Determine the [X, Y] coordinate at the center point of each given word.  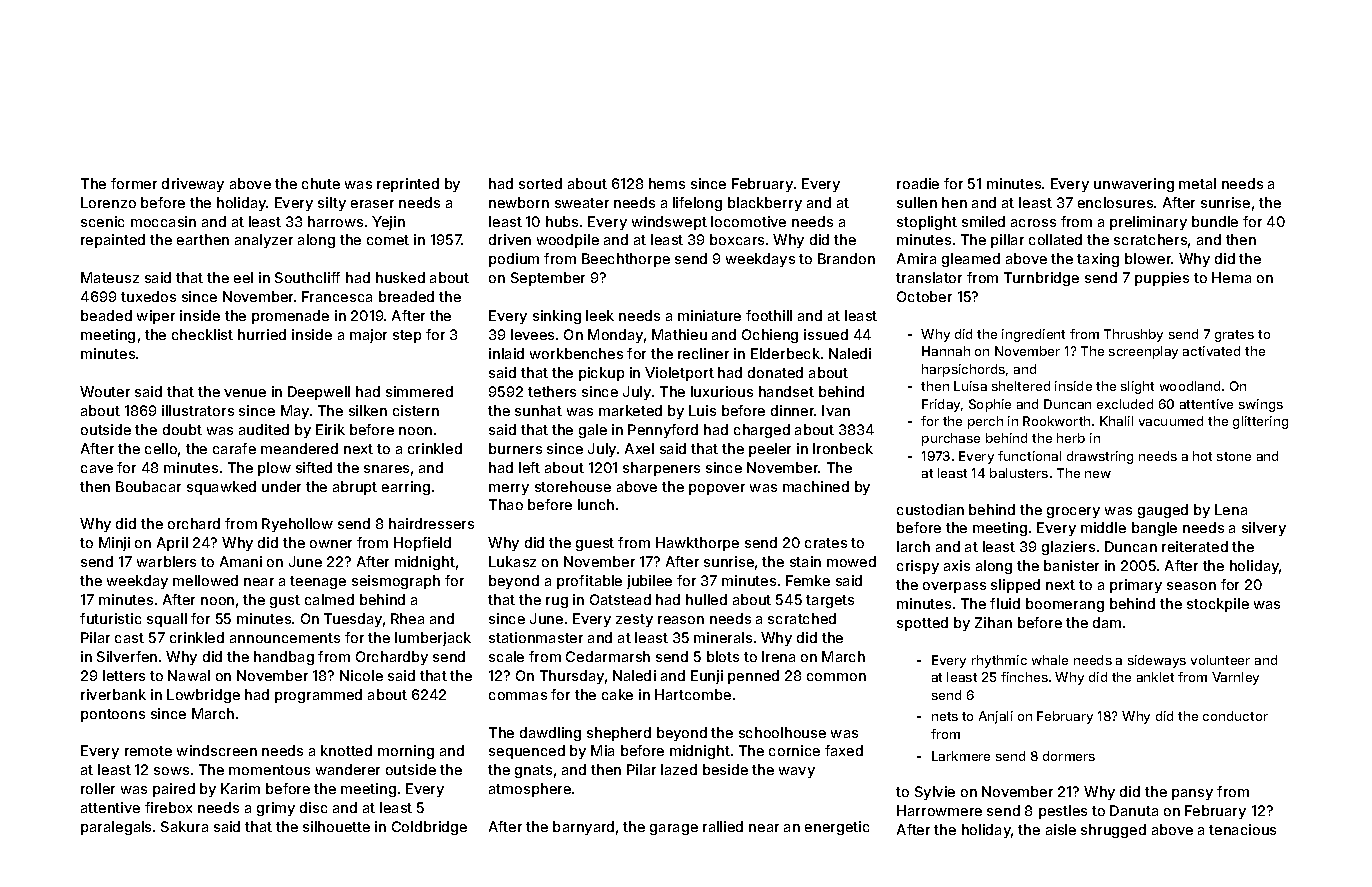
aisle [1061, 829]
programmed [318, 696]
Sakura [184, 826]
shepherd [619, 734]
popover [717, 489]
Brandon [846, 258]
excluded [1125, 404]
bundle [1215, 221]
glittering [1260, 422]
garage [674, 829]
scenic [102, 221]
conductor [1235, 716]
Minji [114, 544]
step [407, 336]
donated [775, 372]
